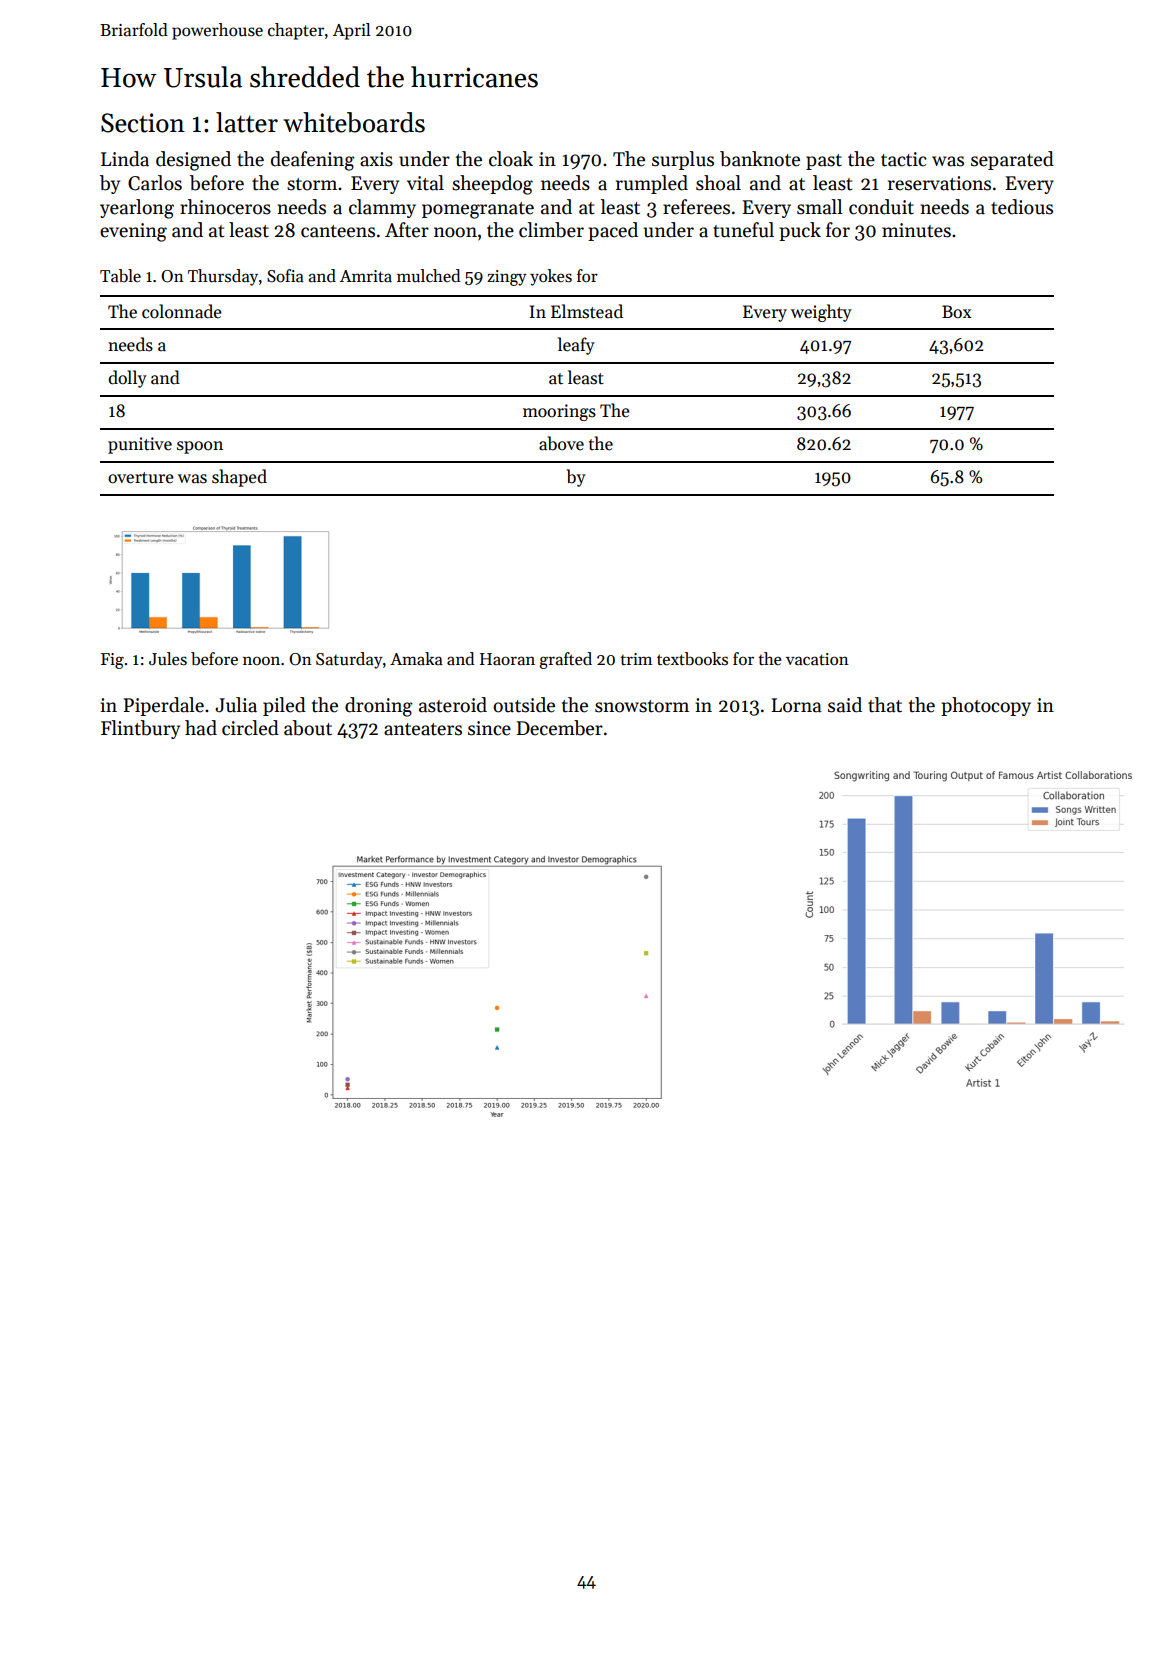  I want to click on since, so click(489, 728).
